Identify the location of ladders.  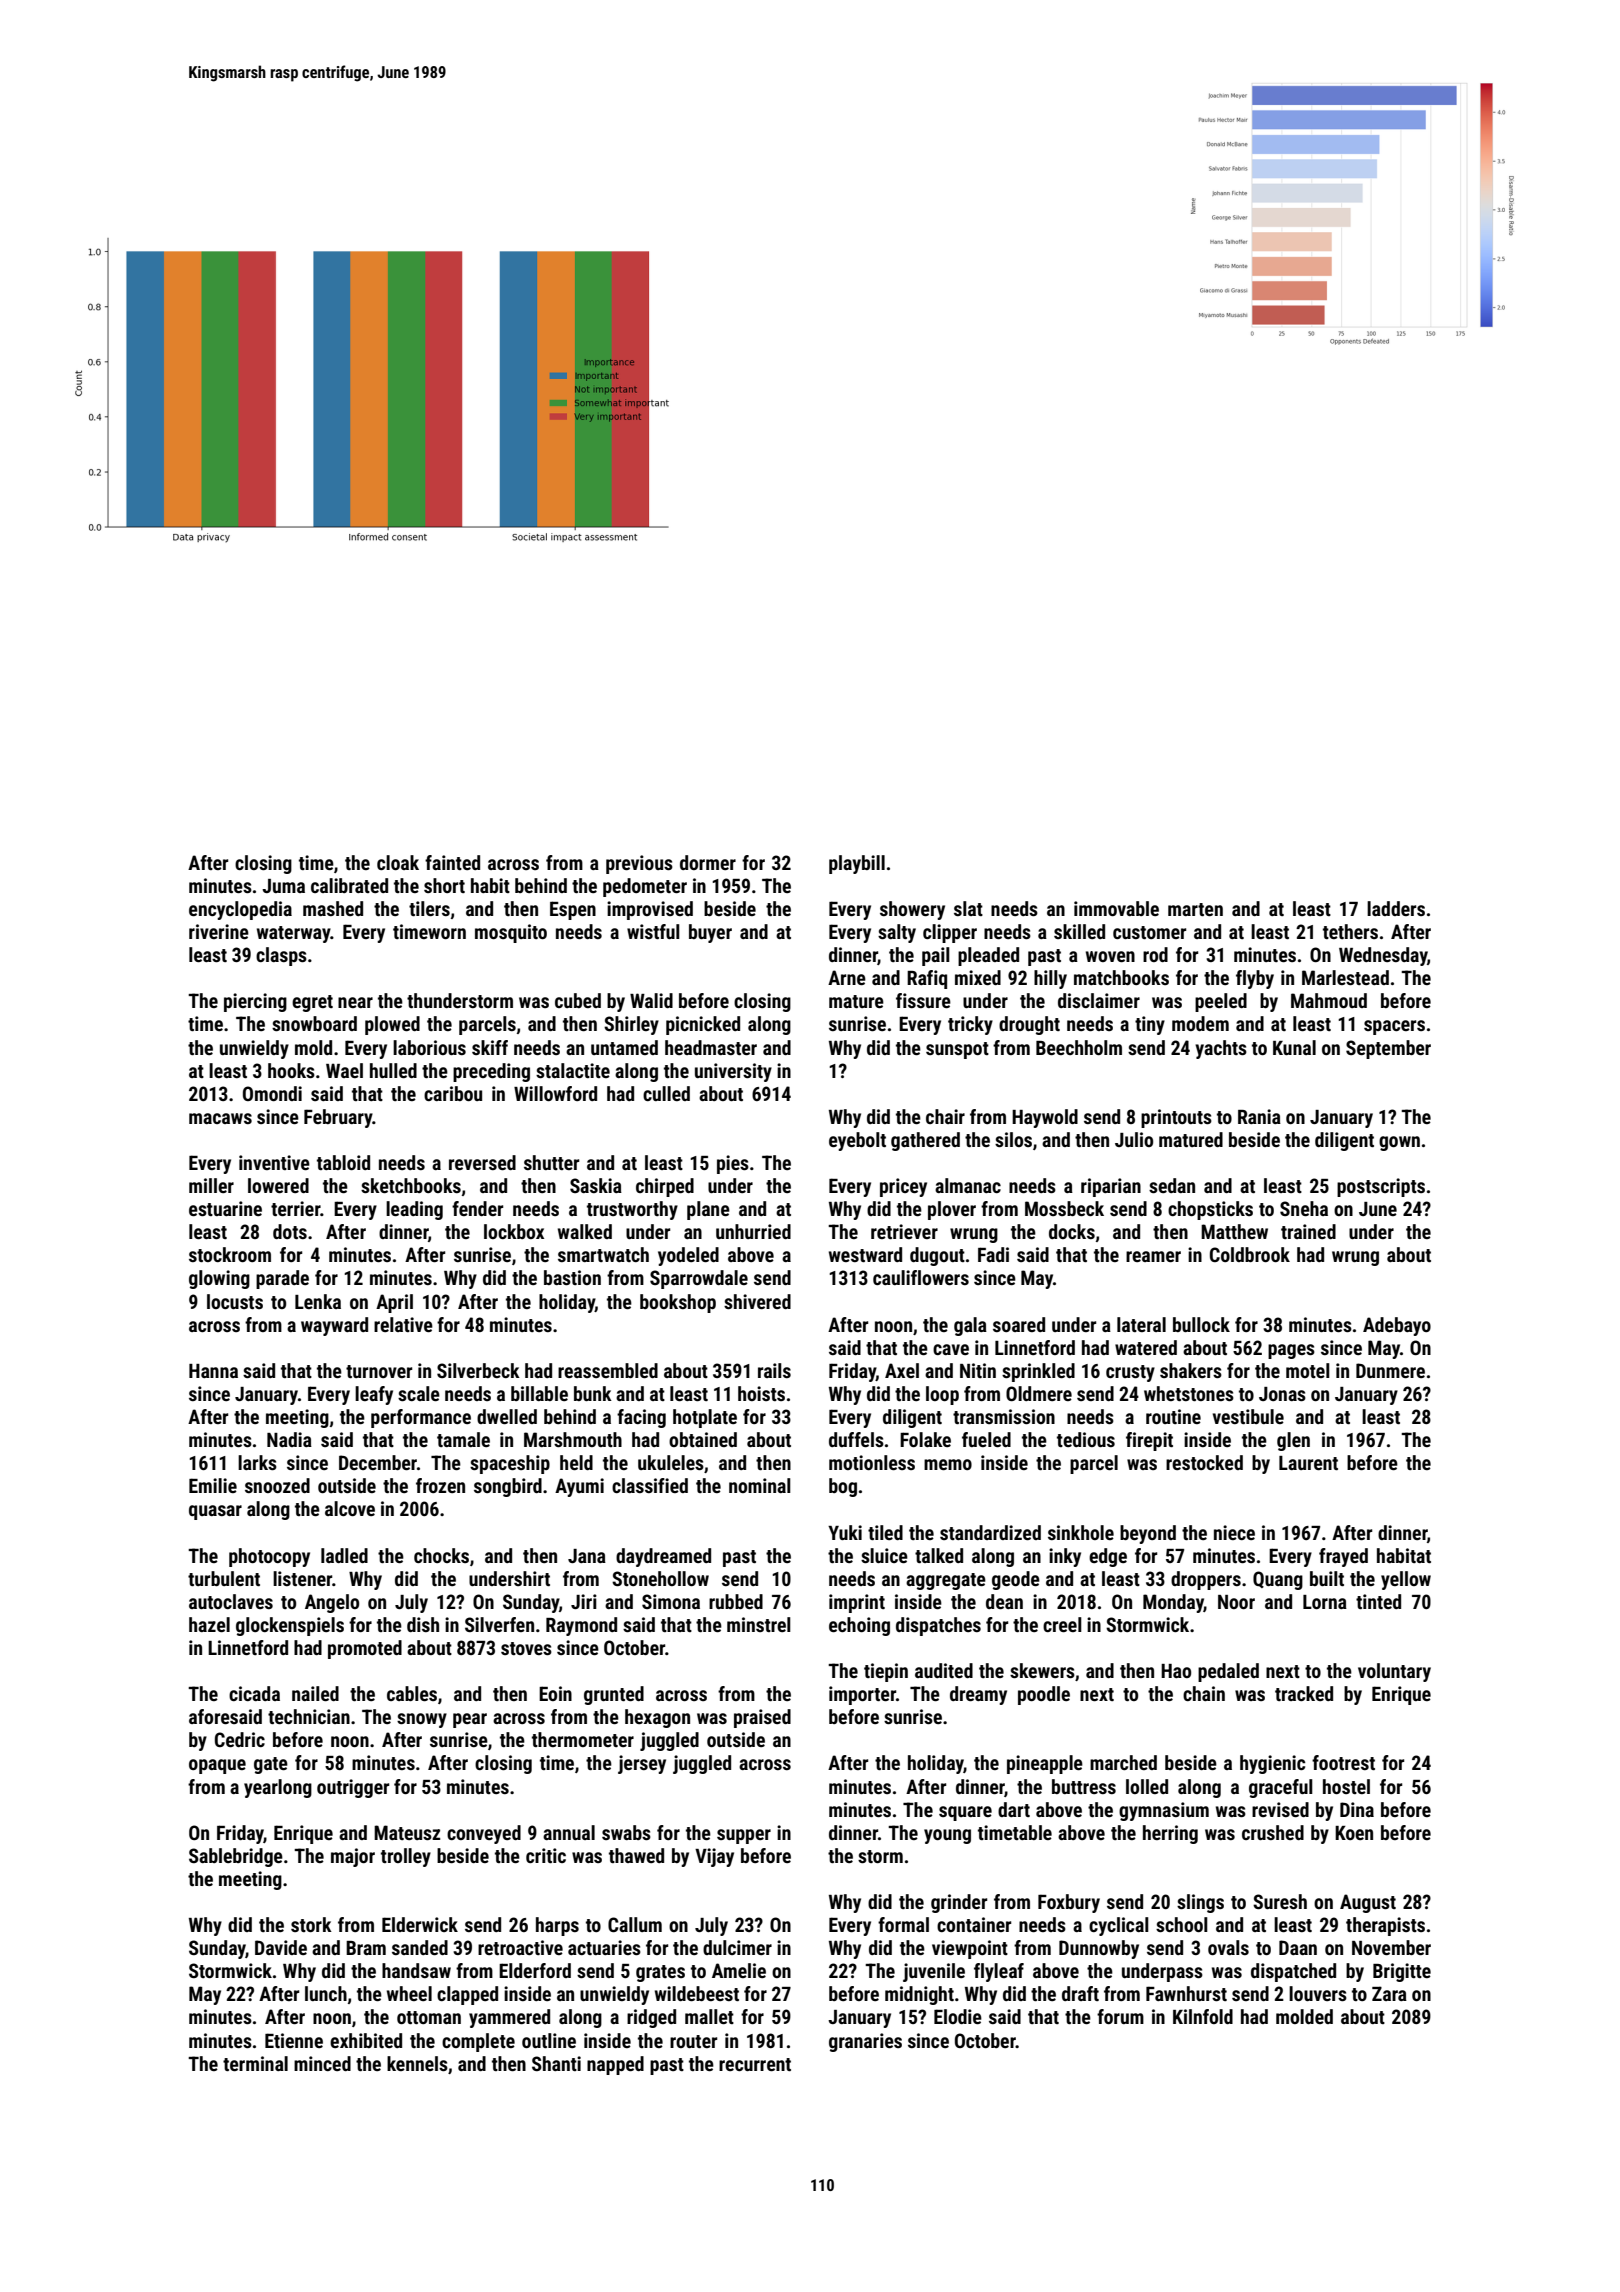
(1396, 908).
